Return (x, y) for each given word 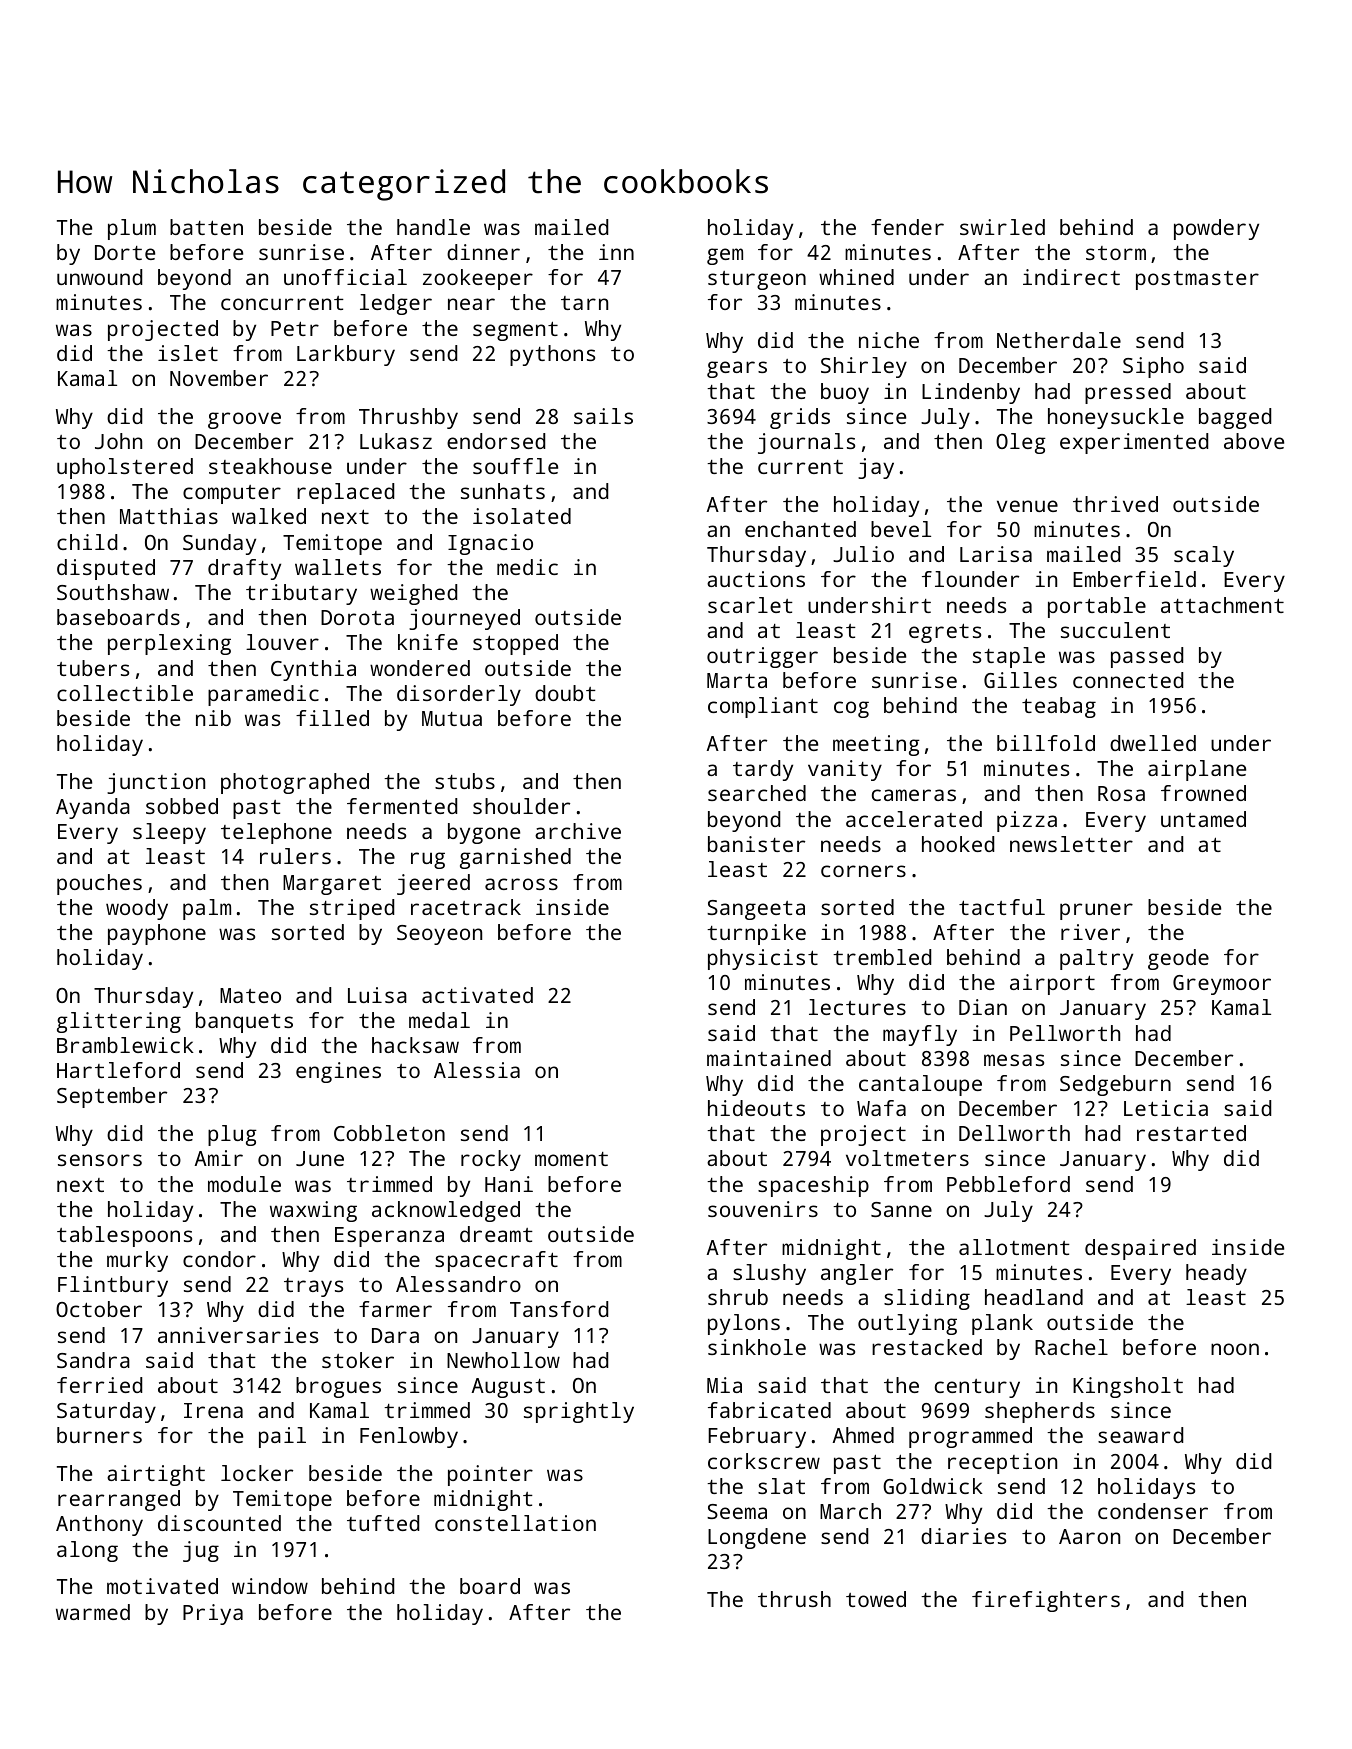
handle (433, 227)
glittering (119, 1022)
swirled (1002, 227)
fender (907, 227)
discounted (219, 1523)
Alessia (477, 1070)
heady (1216, 1274)
